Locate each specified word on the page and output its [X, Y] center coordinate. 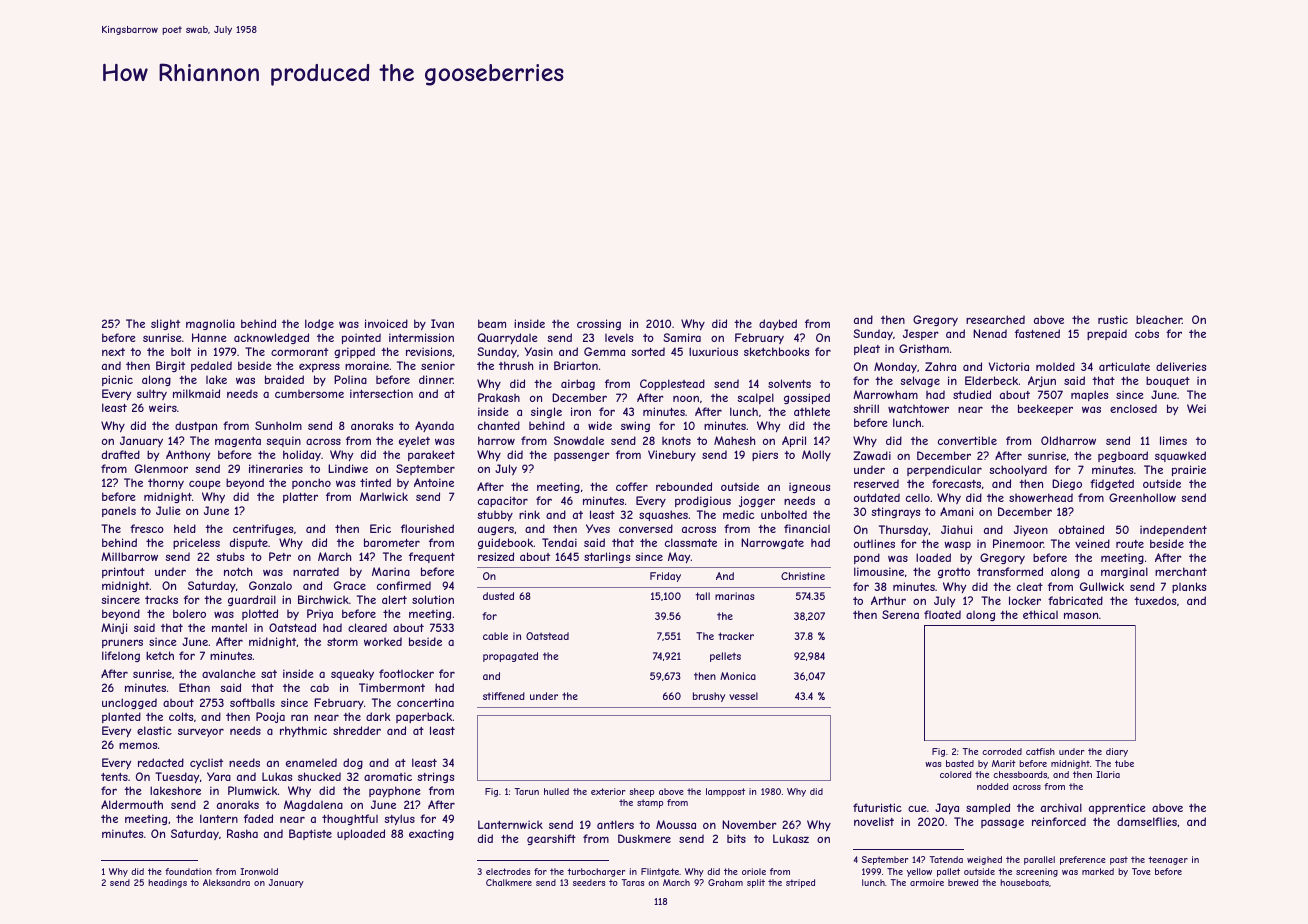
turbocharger [596, 872]
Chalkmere [509, 882]
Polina [350, 379]
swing [635, 426]
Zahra [940, 366]
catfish [1040, 751]
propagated [510, 657]
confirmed [404, 585]
